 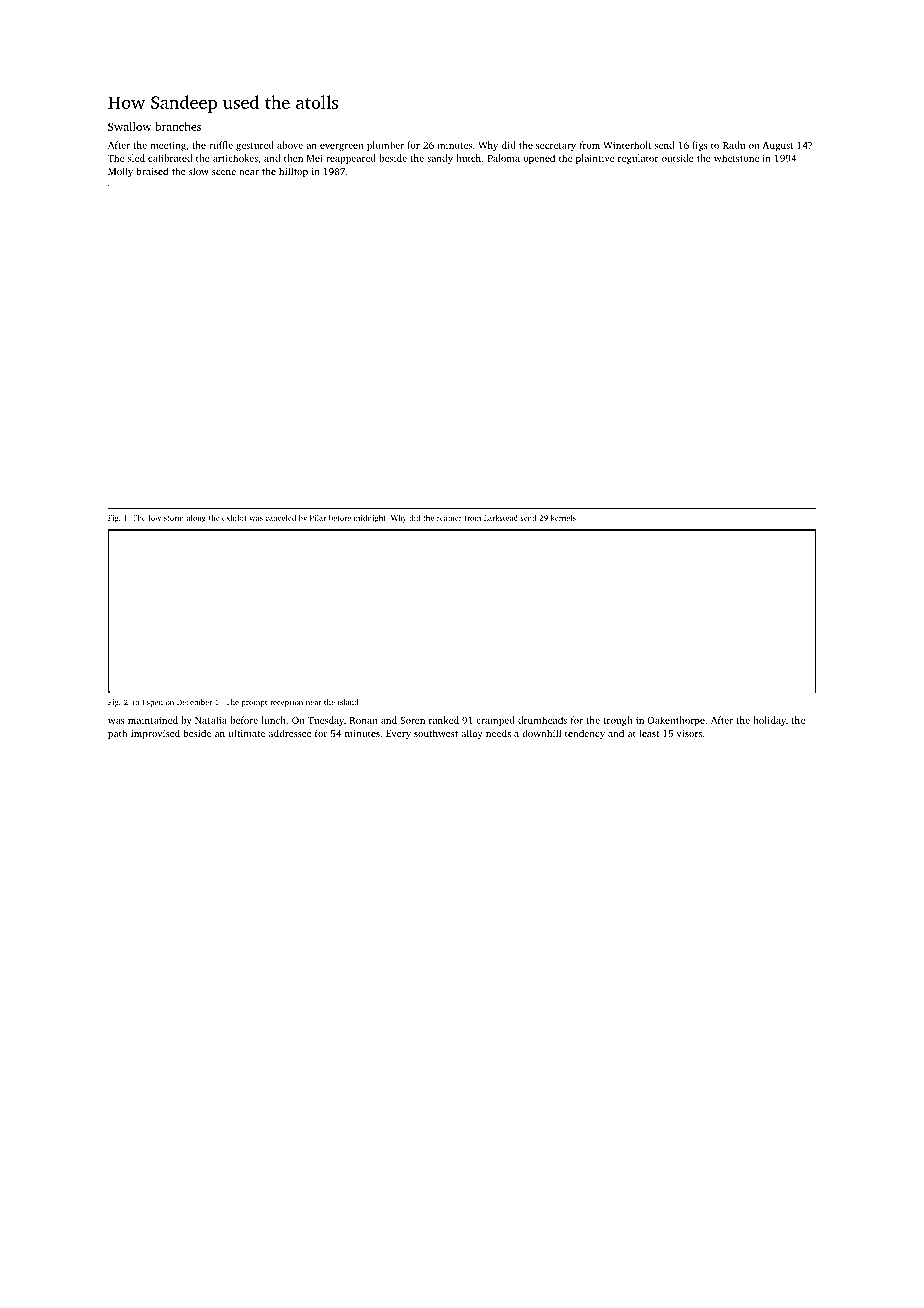 I want to click on holiday, so click(x=769, y=721).
